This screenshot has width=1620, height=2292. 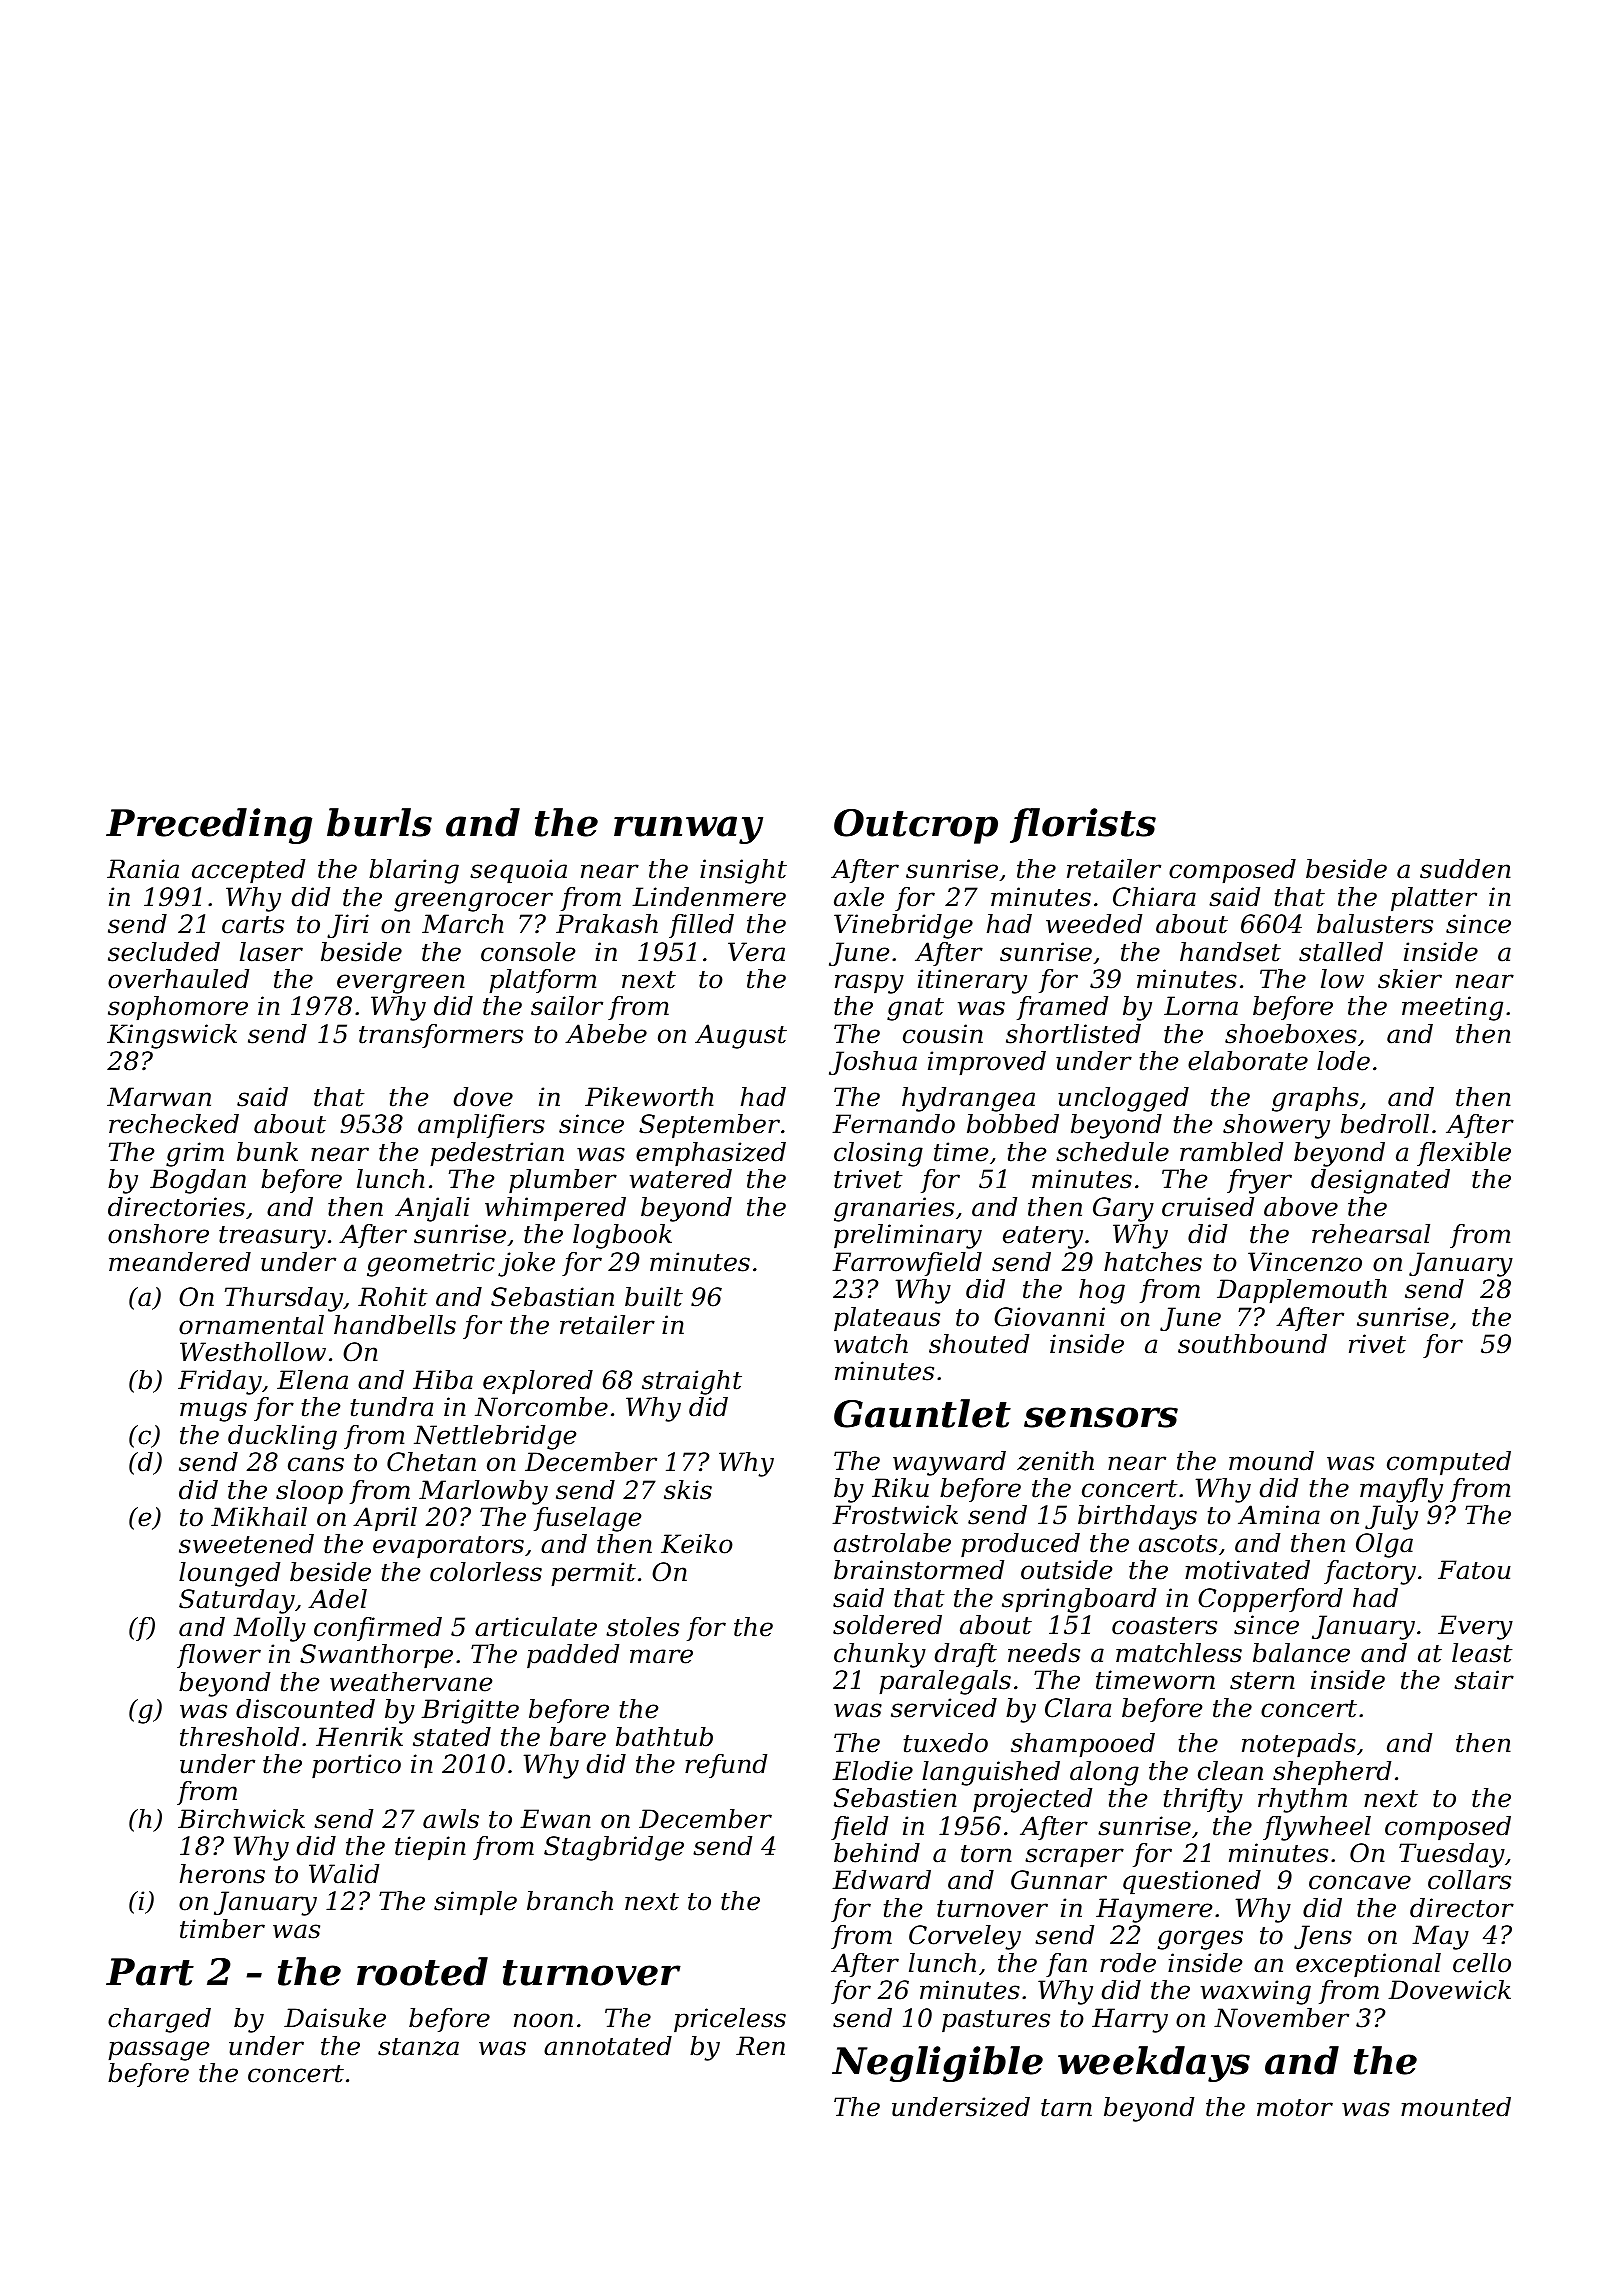 I want to click on runway, so click(x=688, y=830).
